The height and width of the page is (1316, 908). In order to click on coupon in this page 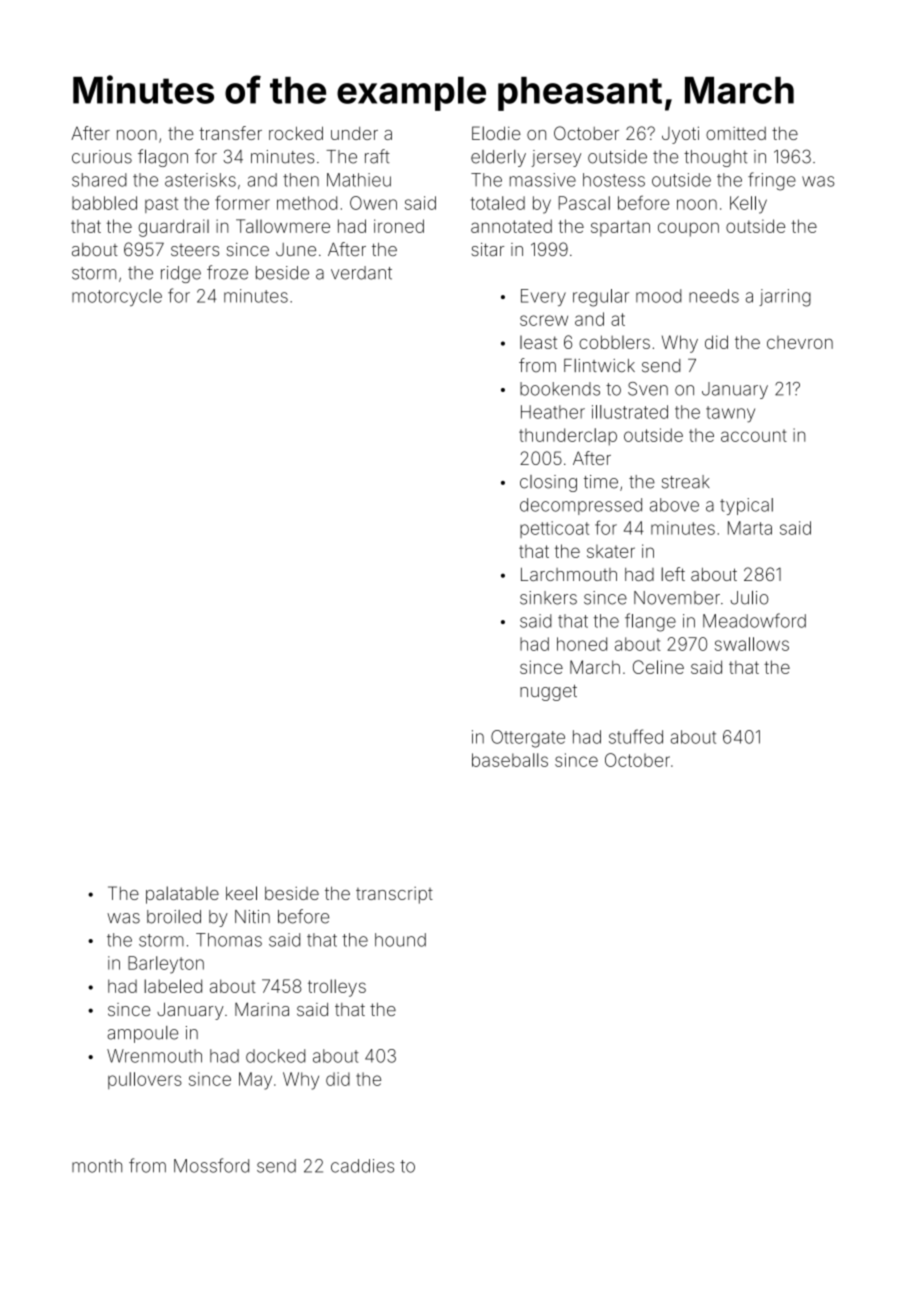, I will do `click(688, 229)`.
